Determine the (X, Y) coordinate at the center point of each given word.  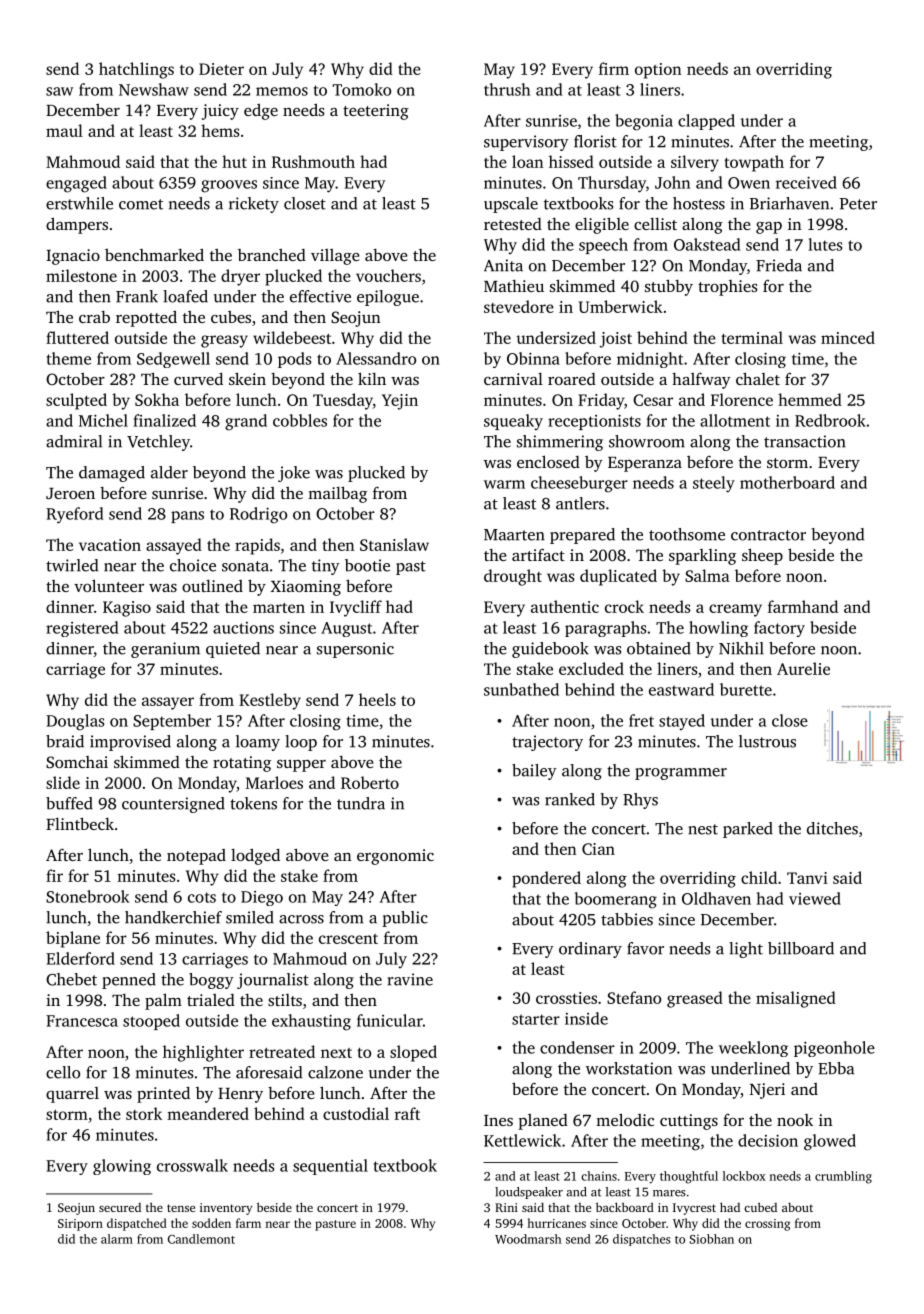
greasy (224, 341)
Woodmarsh (528, 1239)
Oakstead (707, 244)
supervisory (526, 143)
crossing (767, 1225)
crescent (348, 939)
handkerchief (173, 917)
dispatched (137, 1224)
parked (748, 830)
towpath (754, 163)
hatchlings (136, 70)
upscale (511, 205)
